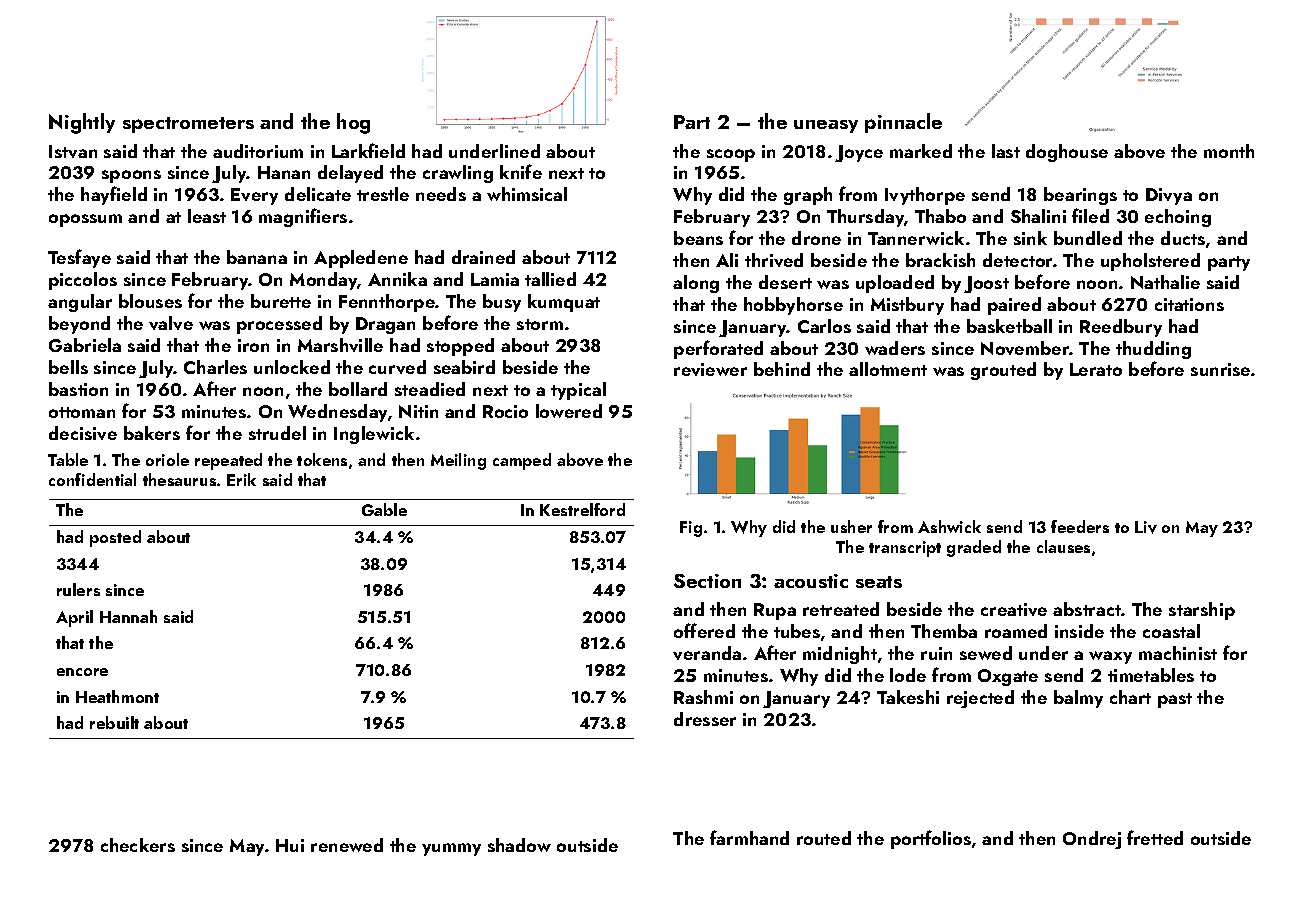  Describe the element at coordinates (895, 284) in the screenshot. I see `uploaded` at that location.
